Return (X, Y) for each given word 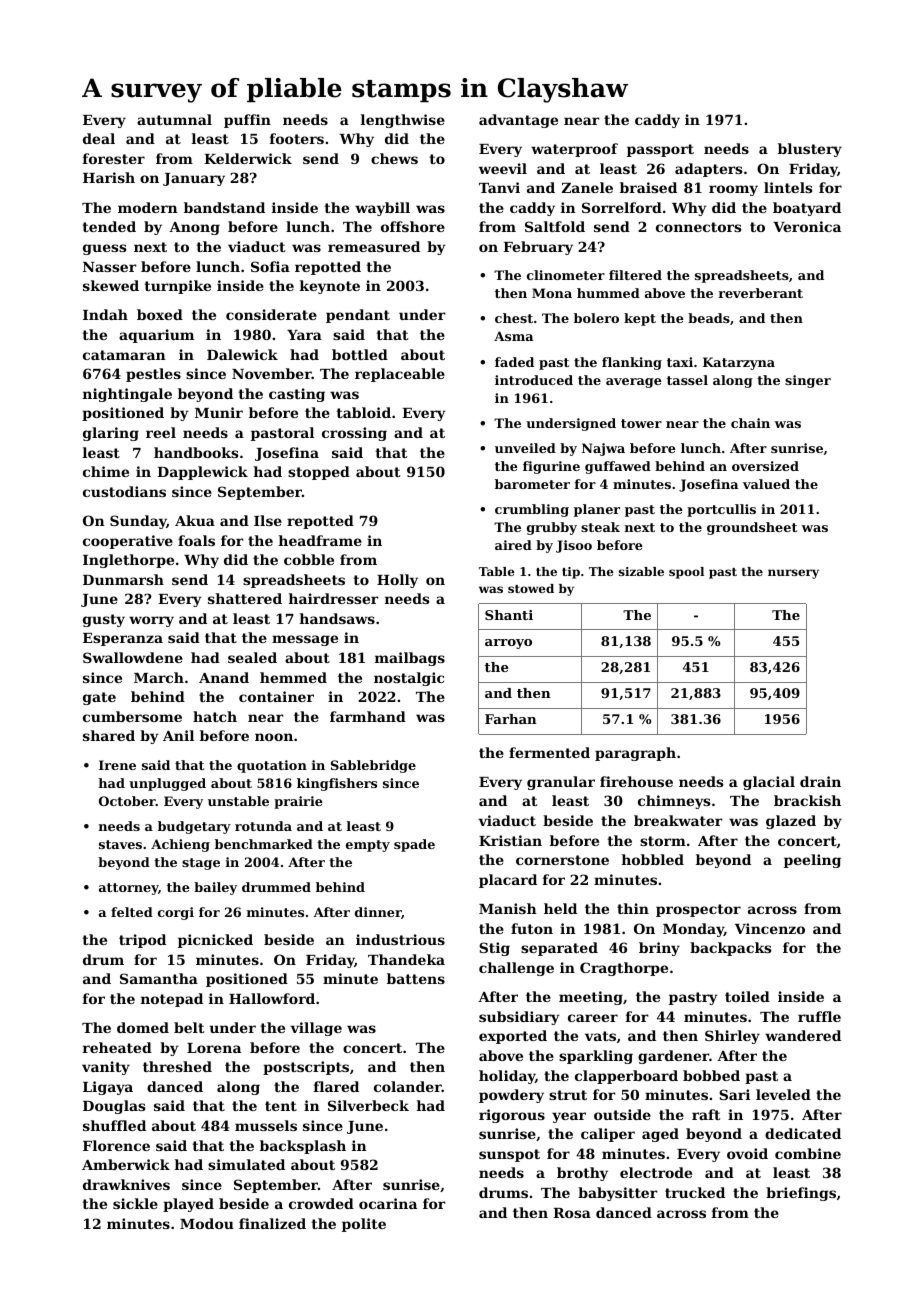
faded (514, 362)
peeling (812, 861)
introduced (534, 380)
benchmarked (264, 844)
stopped (319, 473)
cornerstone (562, 860)
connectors (698, 227)
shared (109, 735)
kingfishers (337, 784)
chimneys (674, 802)
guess (104, 249)
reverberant (760, 293)
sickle (135, 1203)
